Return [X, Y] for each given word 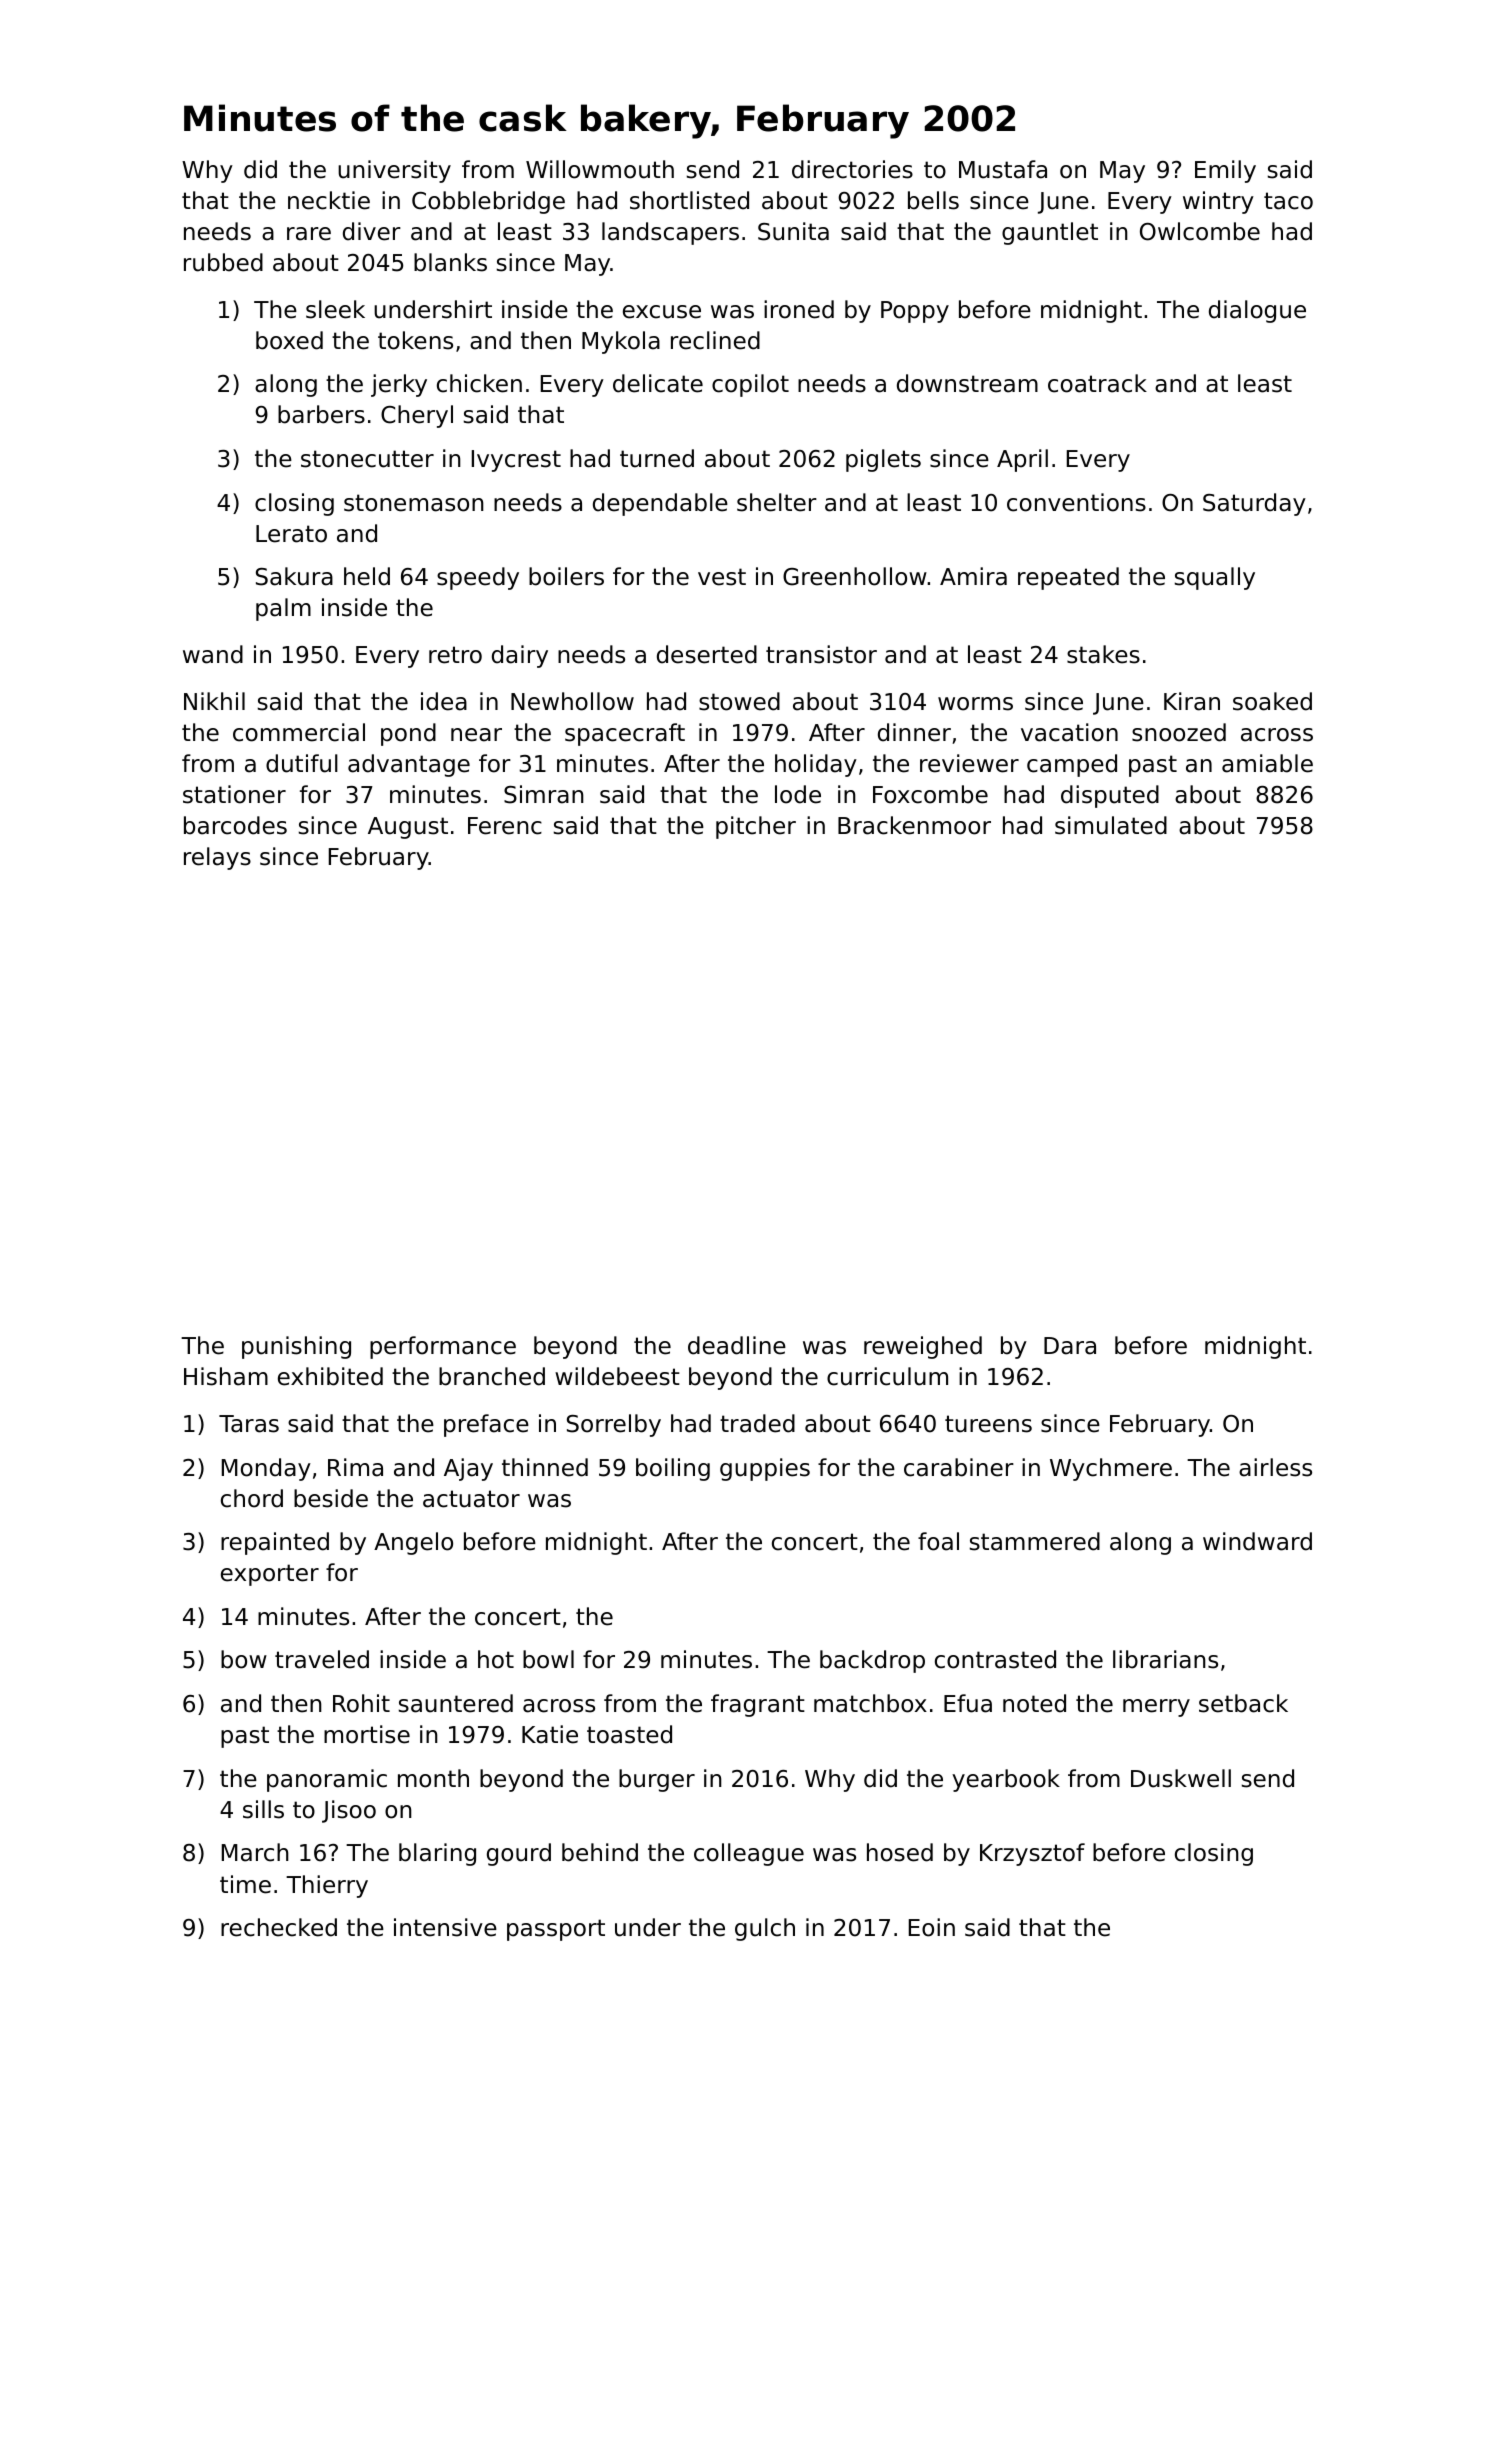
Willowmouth [600, 169]
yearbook [1006, 1780]
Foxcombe [930, 794]
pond [408, 734]
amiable [1267, 763]
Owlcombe [1200, 231]
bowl [548, 1659]
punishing [296, 1347]
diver [372, 231]
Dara [1070, 1346]
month [433, 1778]
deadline [737, 1345]
